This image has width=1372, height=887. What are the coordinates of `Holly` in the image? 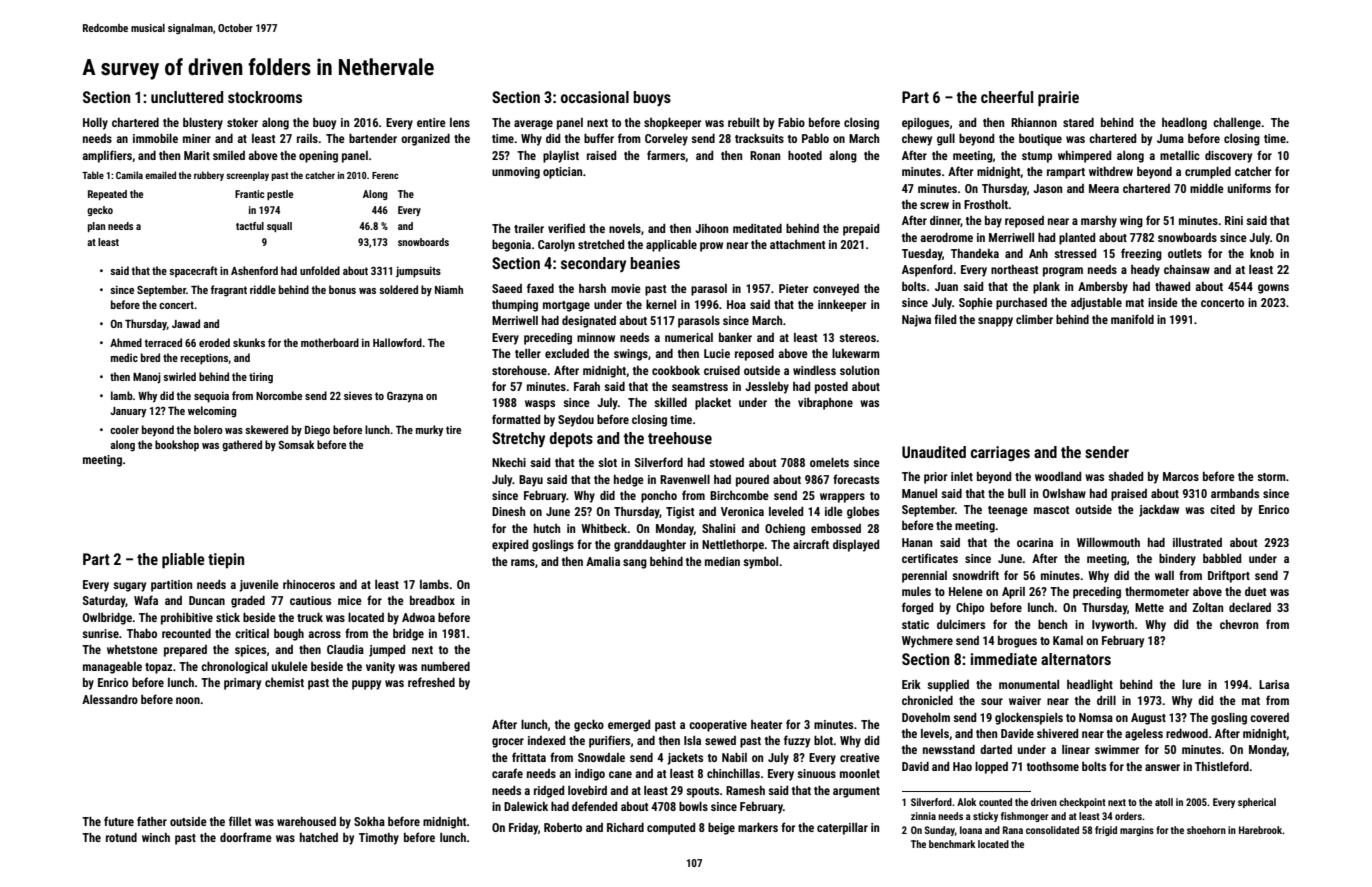 It's located at (95, 123).
